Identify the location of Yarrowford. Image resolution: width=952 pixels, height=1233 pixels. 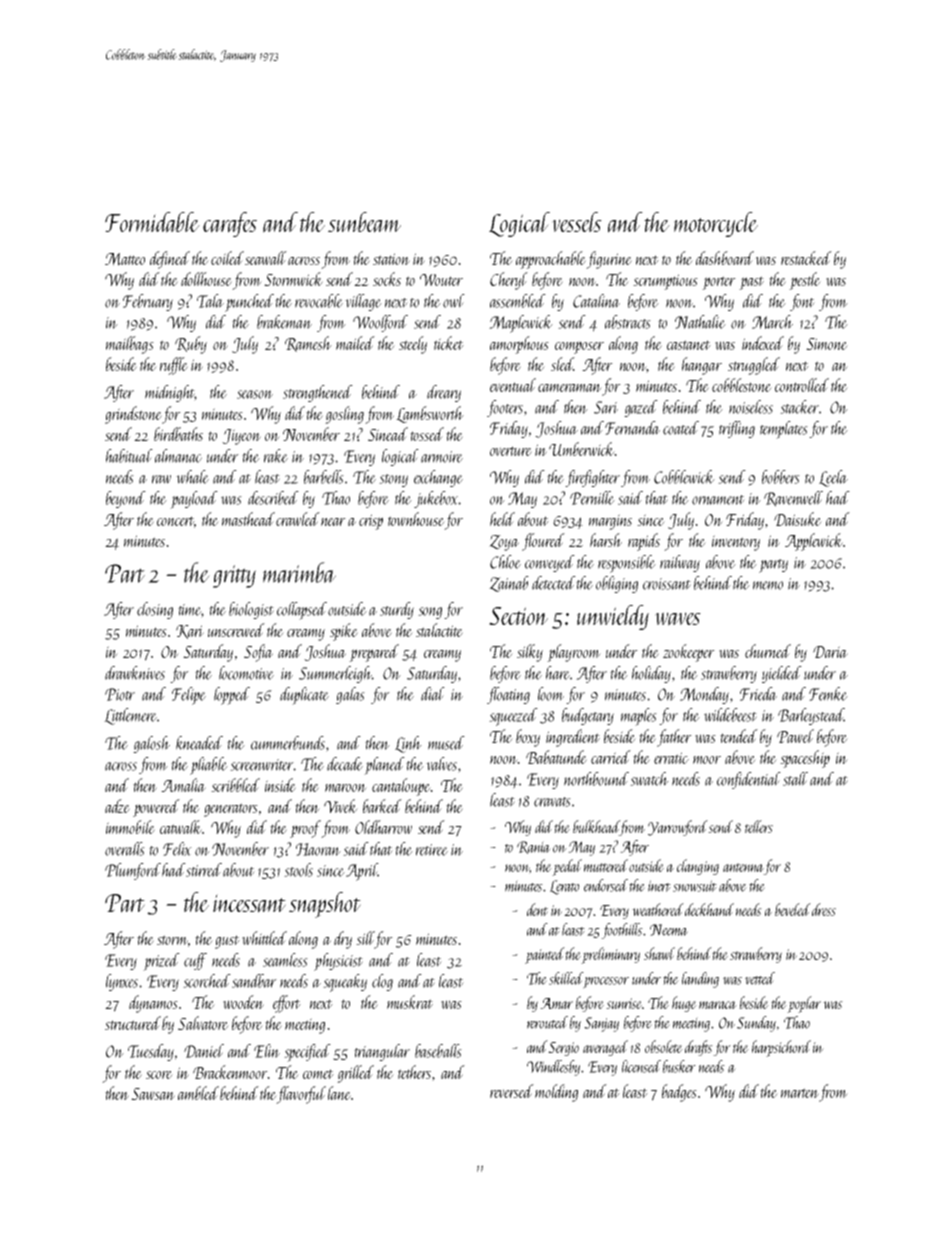
(678, 828).
